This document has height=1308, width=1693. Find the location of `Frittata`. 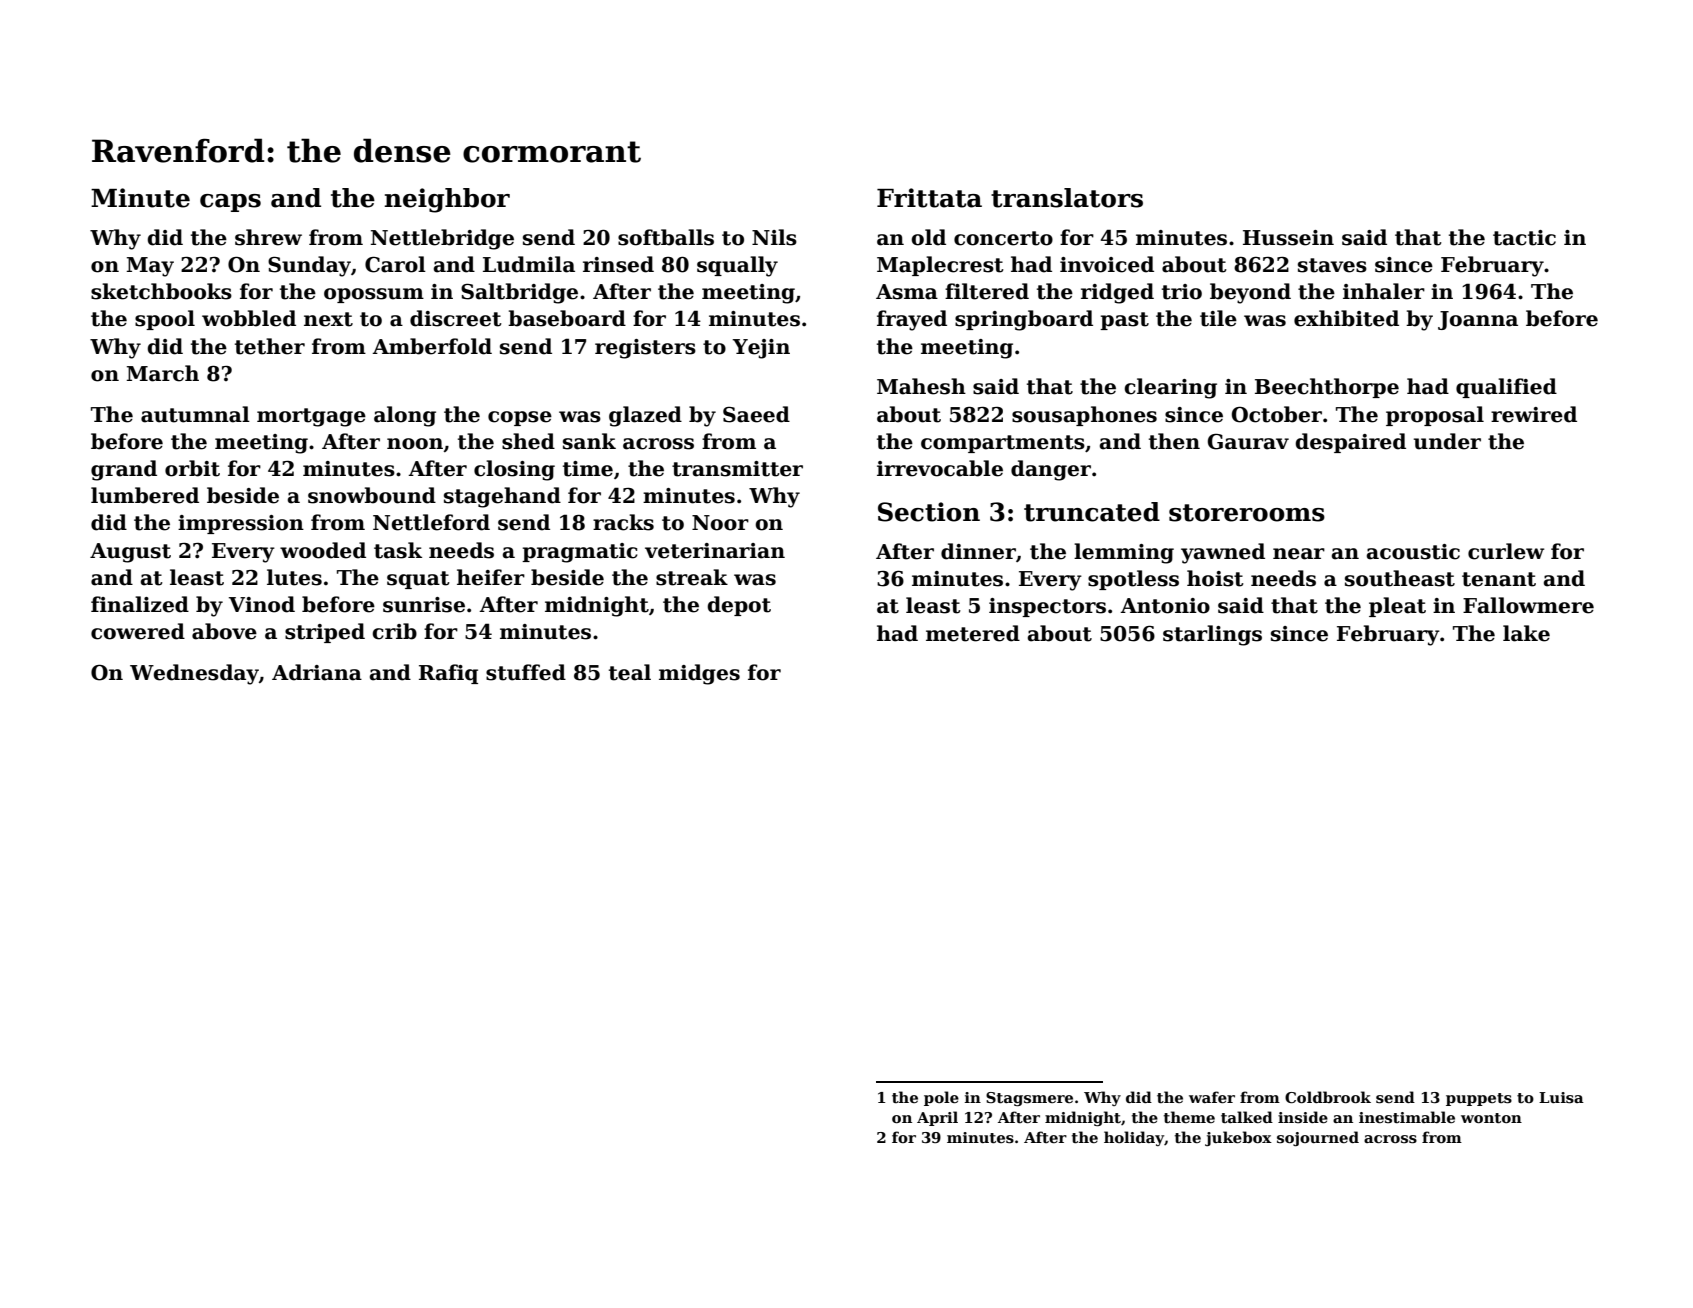

Frittata is located at coordinates (929, 198).
